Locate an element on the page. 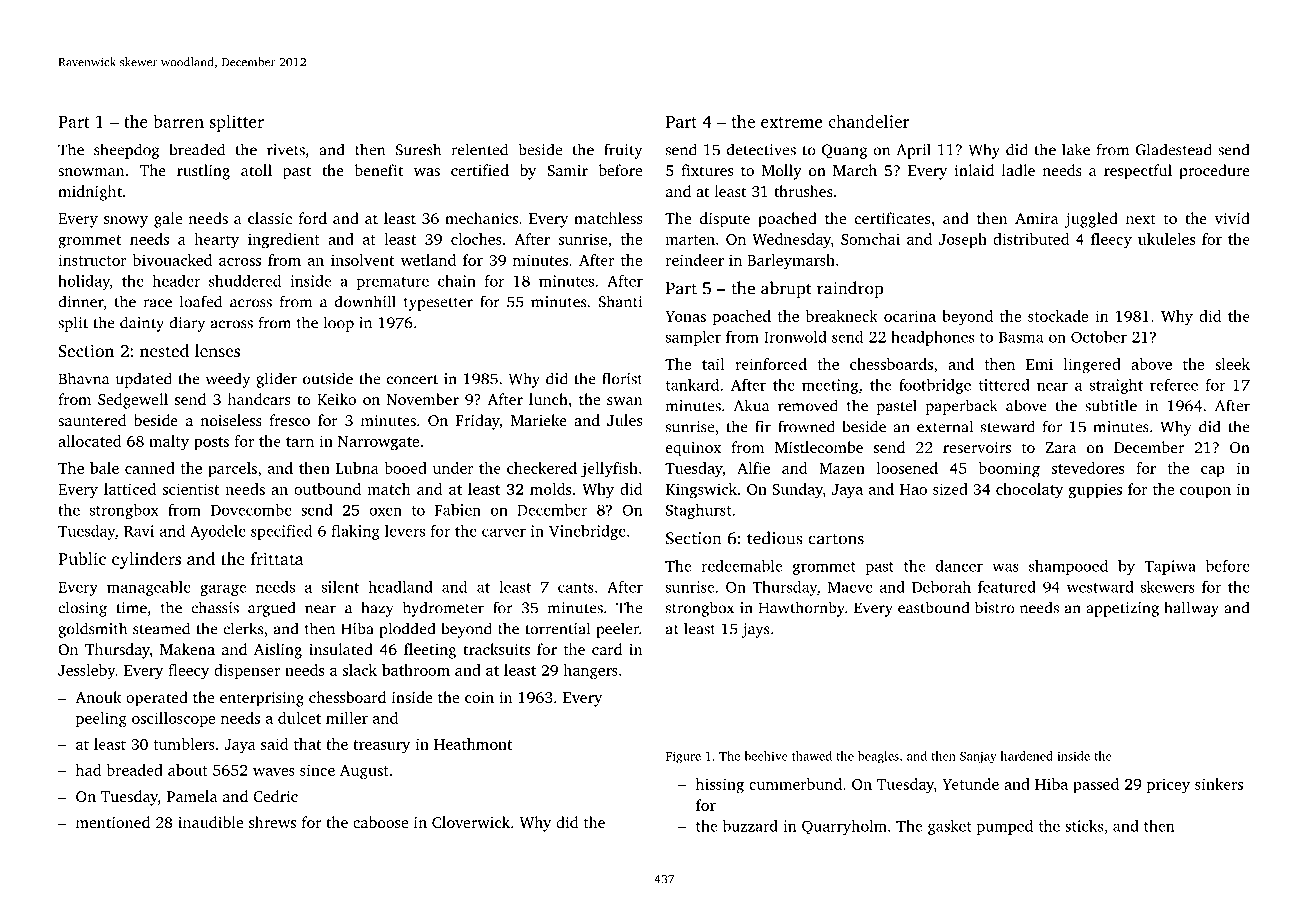 This image has width=1308, height=924. chandelier is located at coordinates (868, 121).
